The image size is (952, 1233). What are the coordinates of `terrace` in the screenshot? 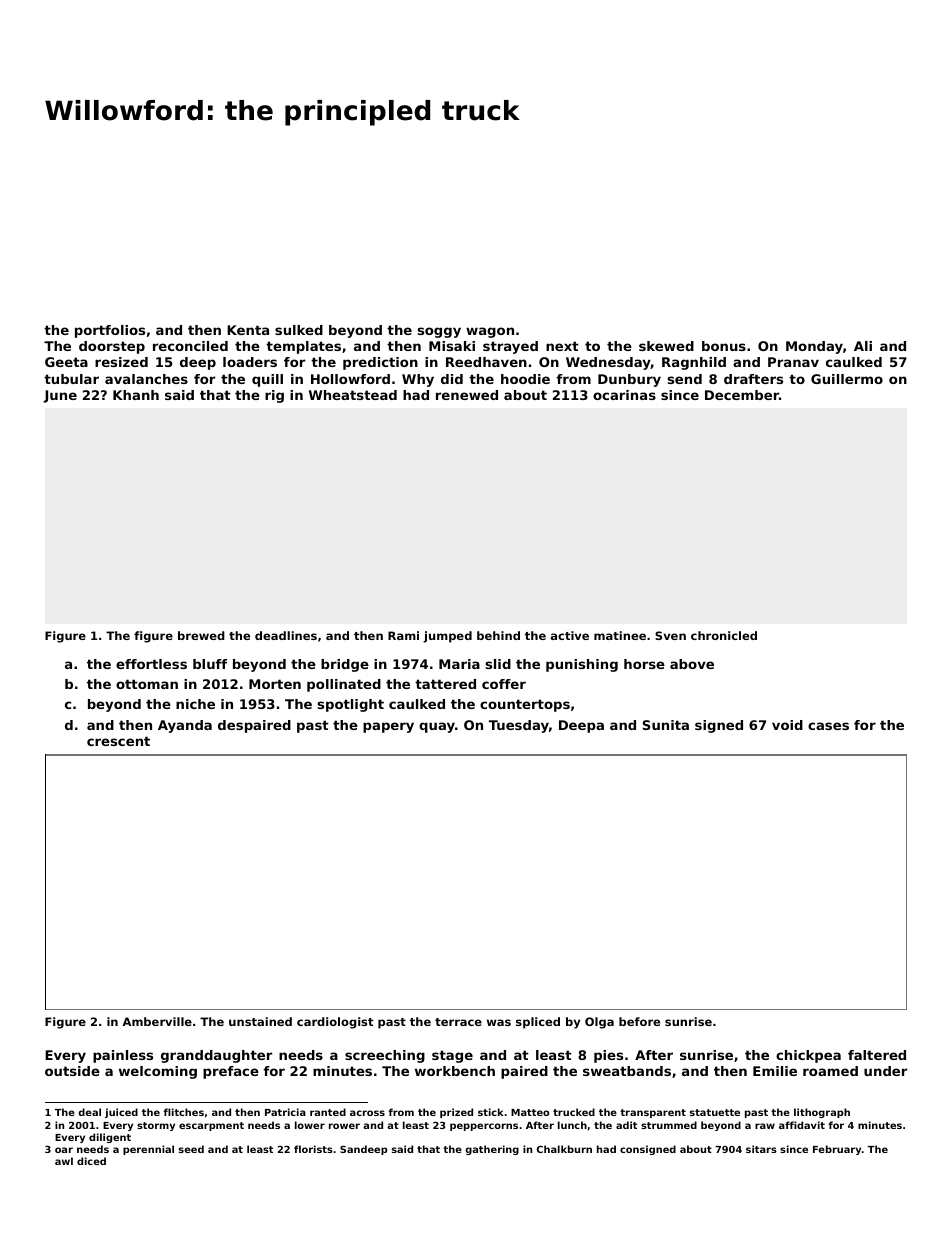 It's located at (458, 1022).
